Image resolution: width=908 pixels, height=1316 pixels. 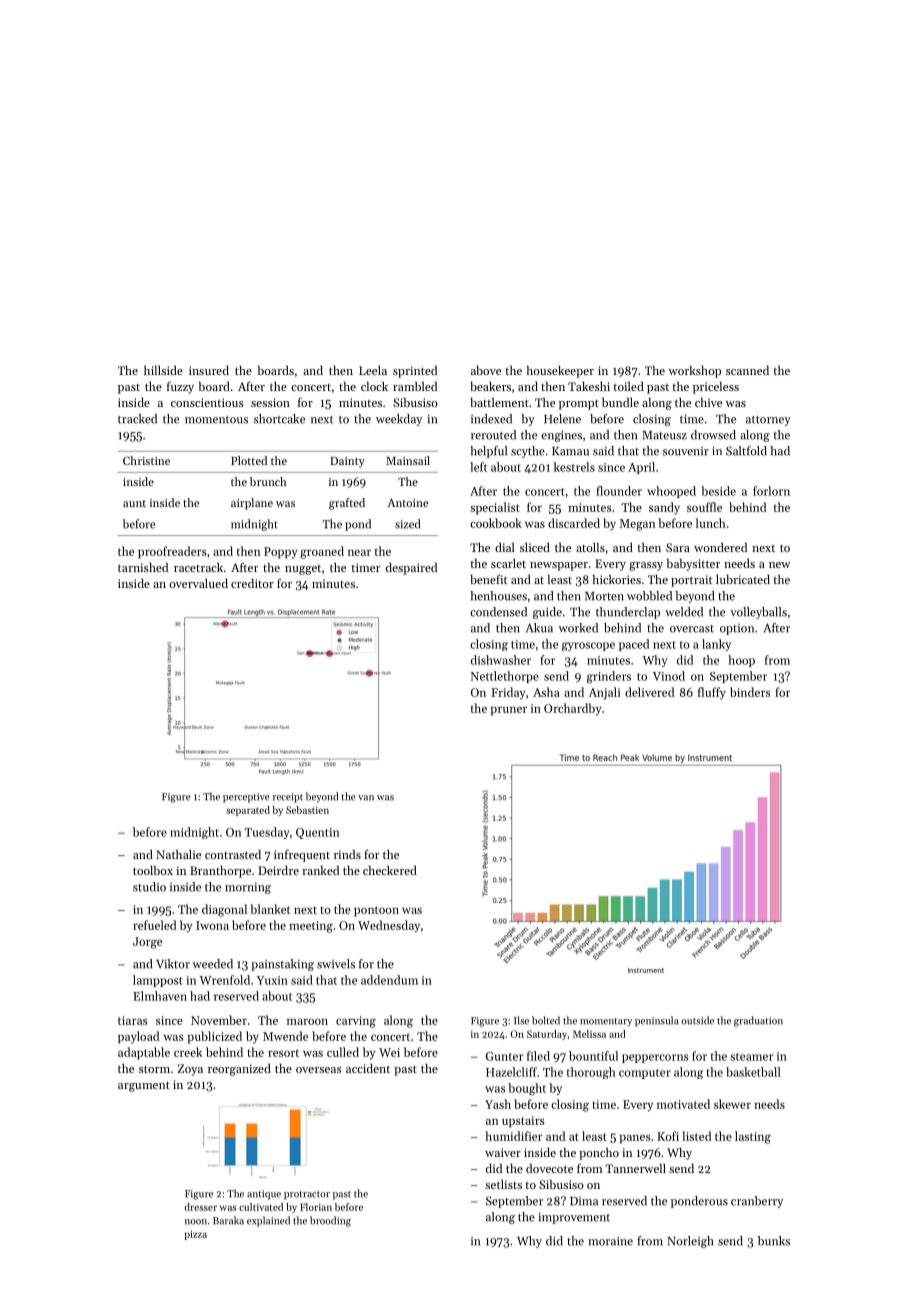 What do you see at coordinates (572, 709) in the page?
I see `Orchardby` at bounding box center [572, 709].
